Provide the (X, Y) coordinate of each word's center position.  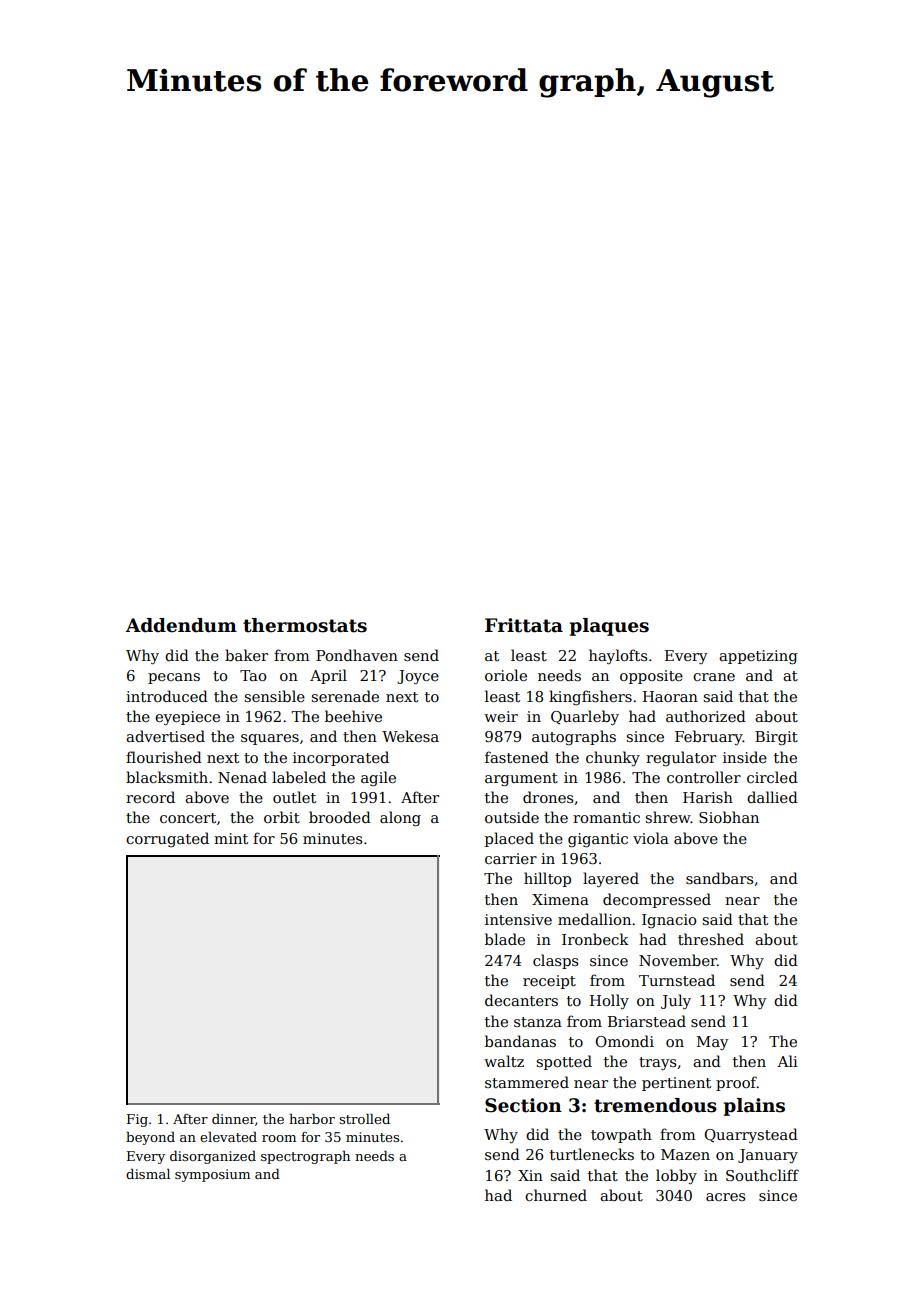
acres (725, 1197)
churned (556, 1195)
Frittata (524, 625)
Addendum (181, 625)
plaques (609, 627)
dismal (148, 1174)
